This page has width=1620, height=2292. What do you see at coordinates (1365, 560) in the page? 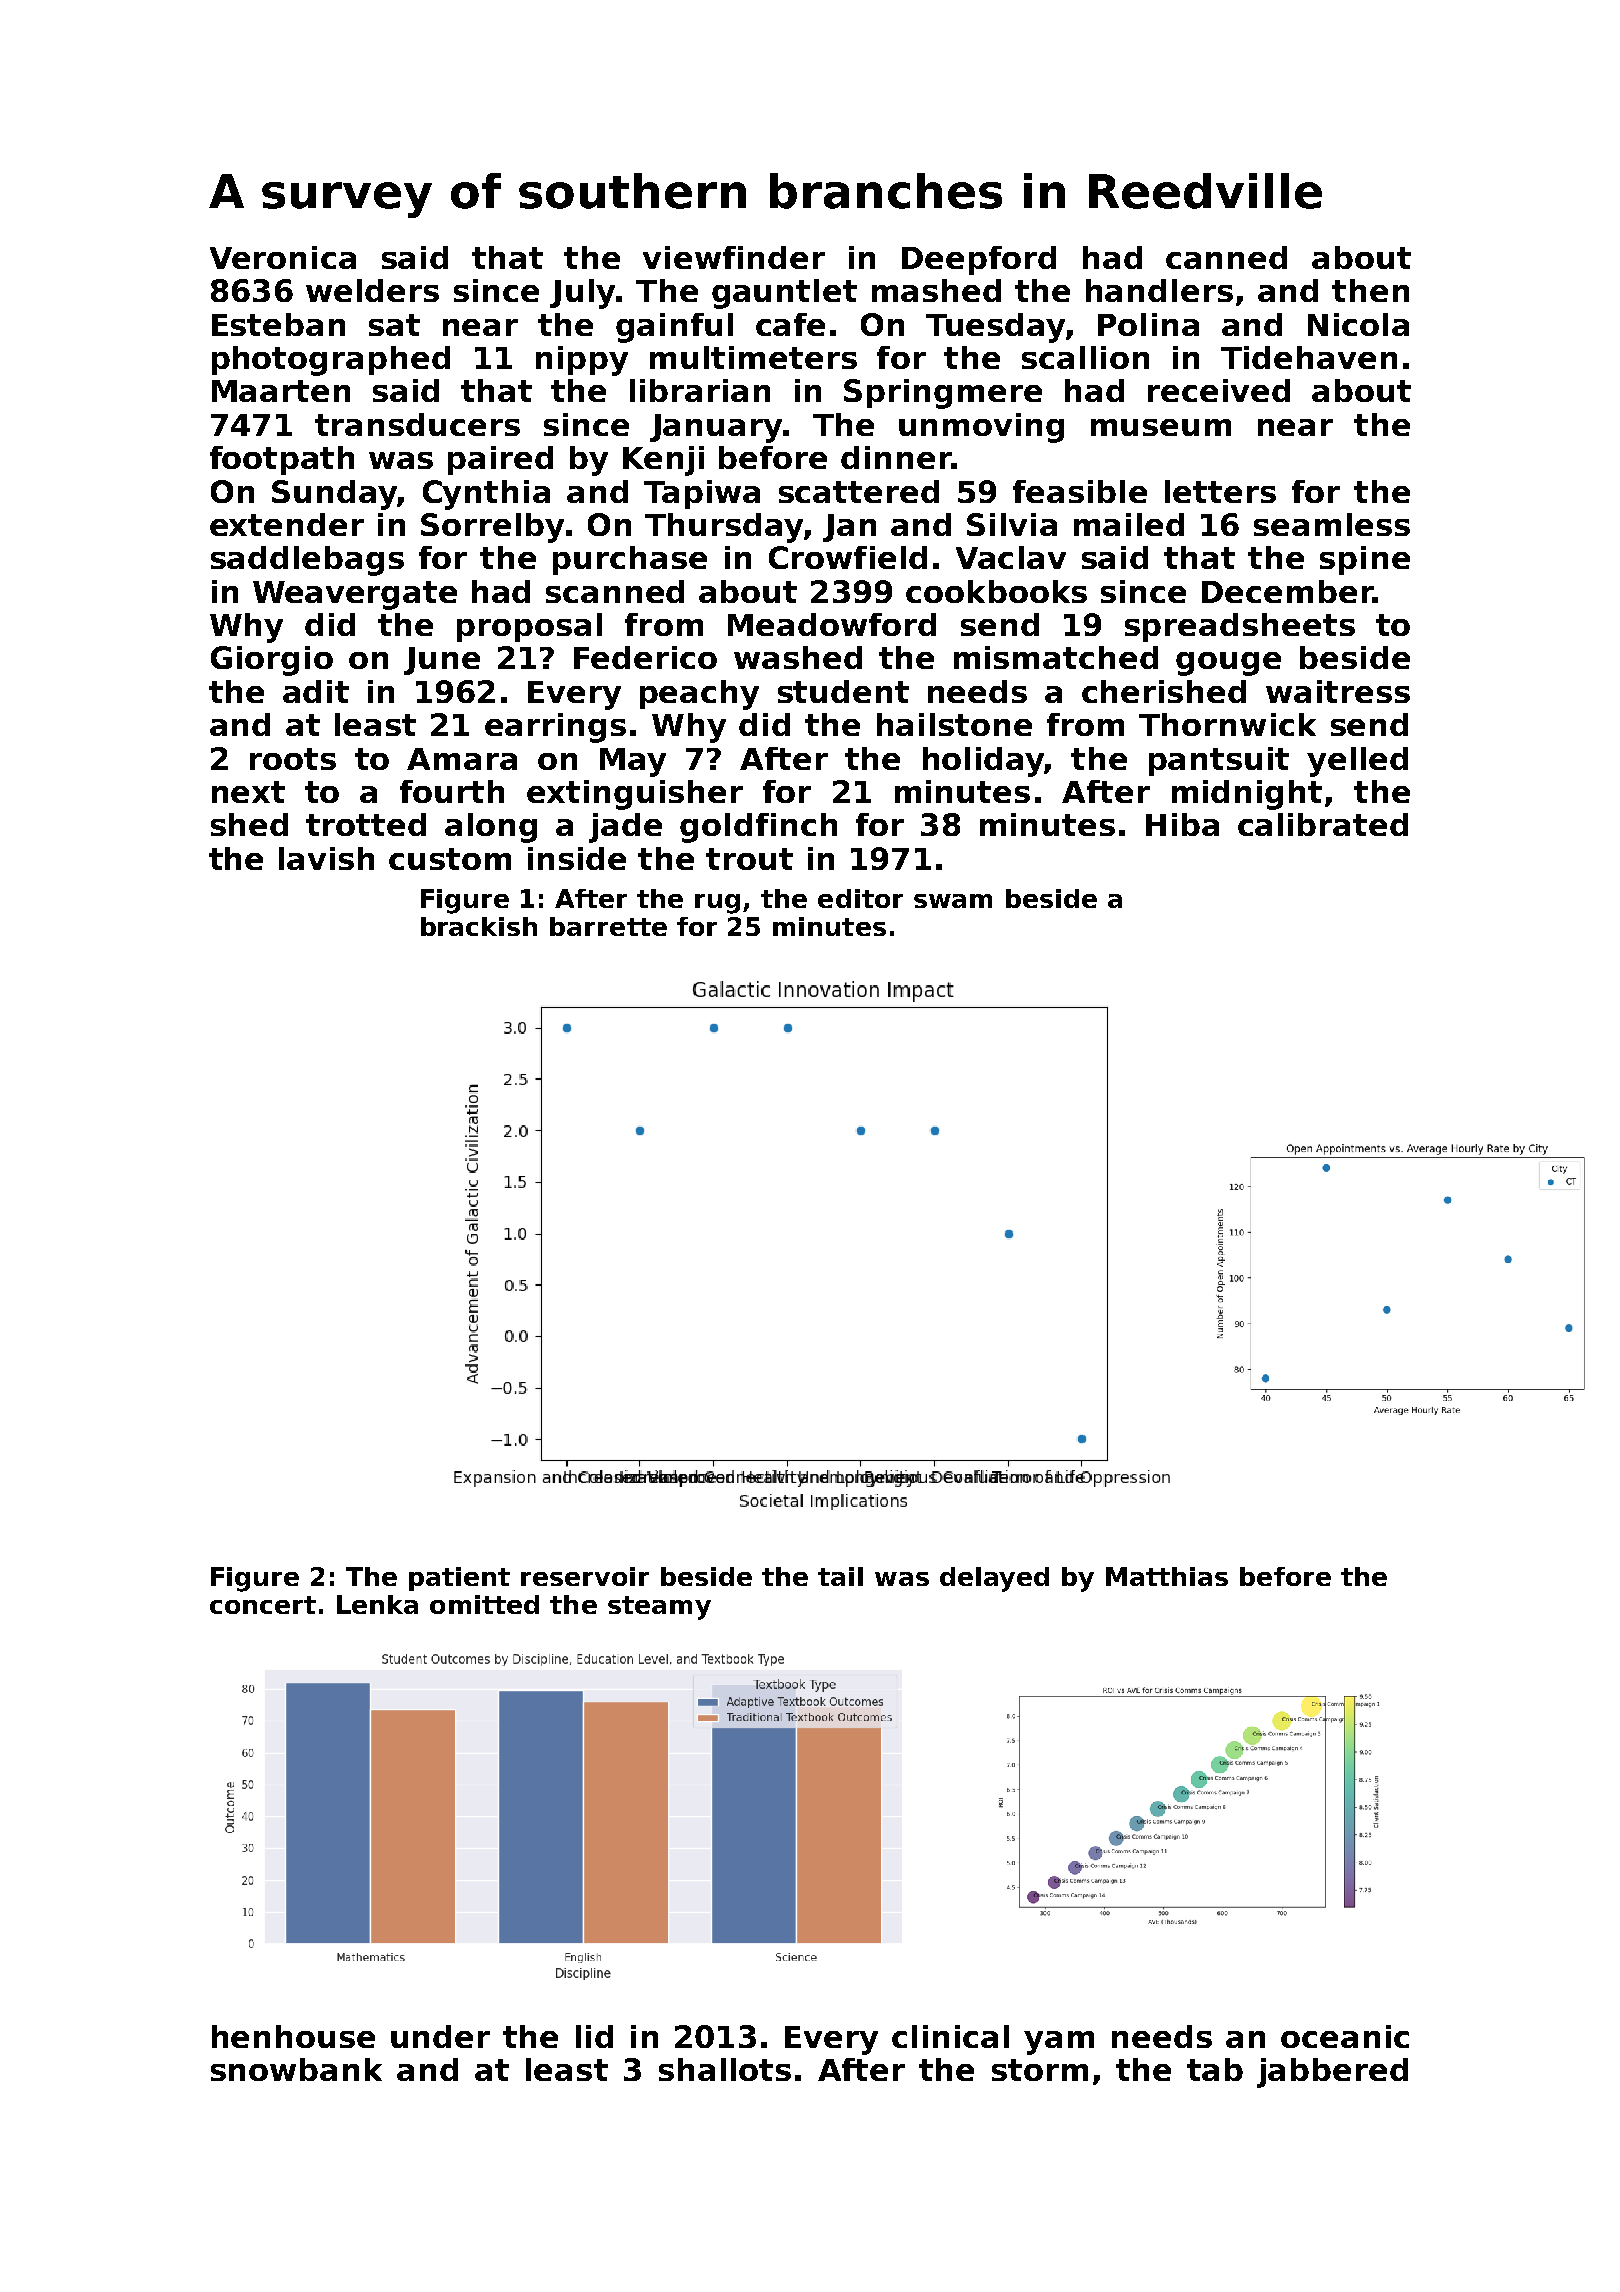
I see `spine` at bounding box center [1365, 560].
